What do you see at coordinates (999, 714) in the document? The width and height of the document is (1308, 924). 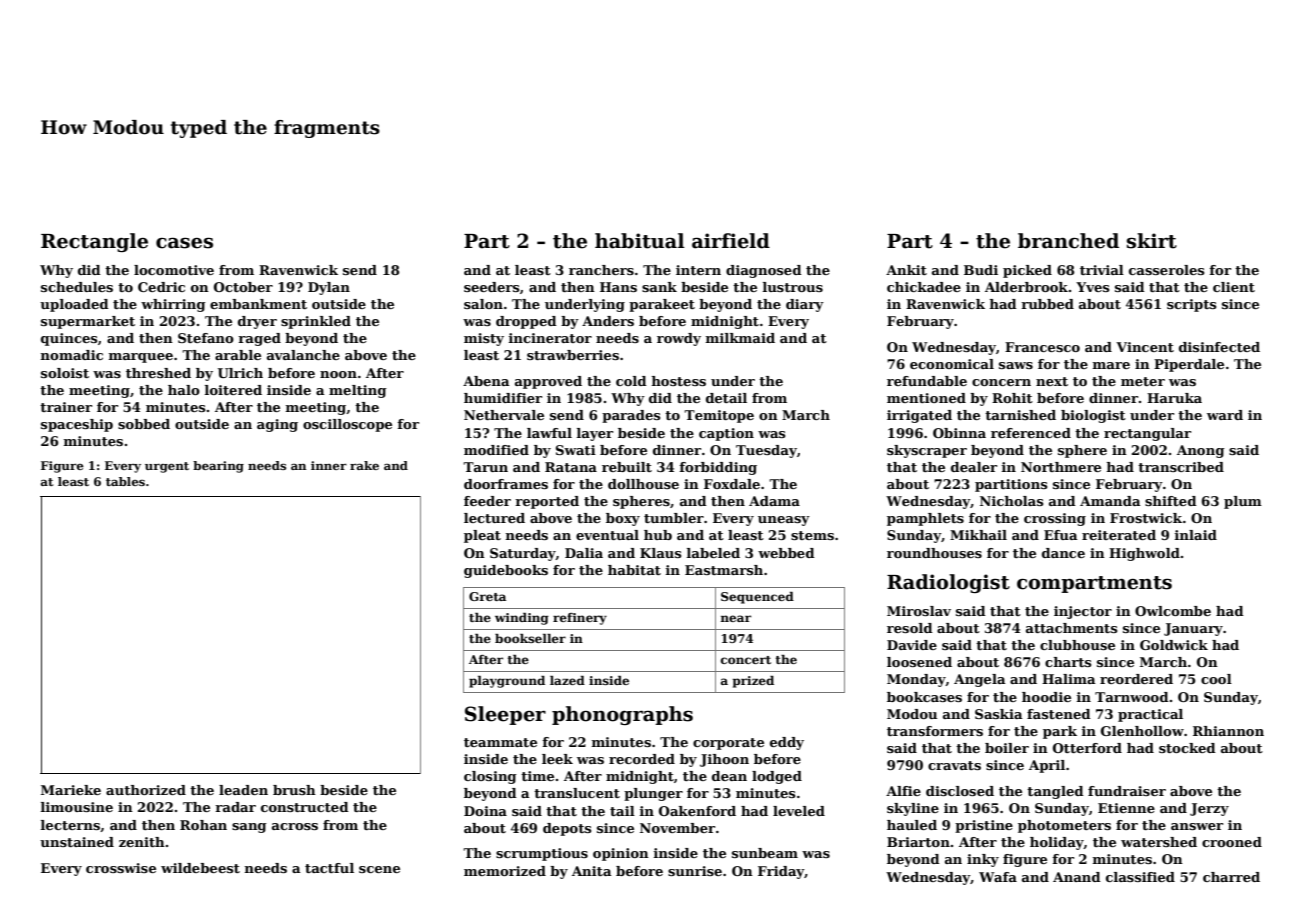 I see `Saskia` at bounding box center [999, 714].
